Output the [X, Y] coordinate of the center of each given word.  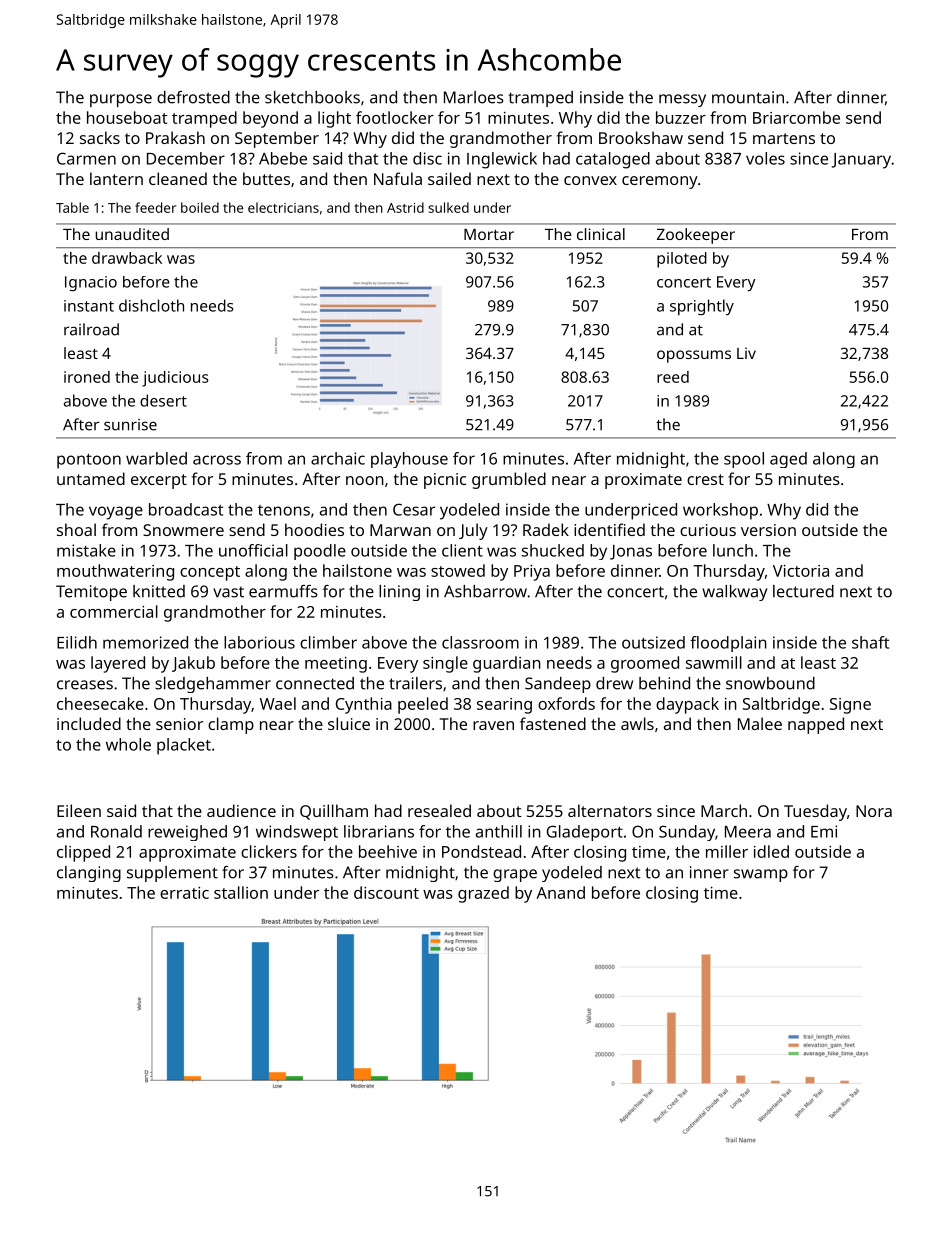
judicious [175, 379]
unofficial [253, 550]
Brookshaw [641, 137]
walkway [734, 593]
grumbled [509, 480]
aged [788, 460]
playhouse [409, 460]
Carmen [86, 158]
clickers [269, 851]
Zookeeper [696, 236]
